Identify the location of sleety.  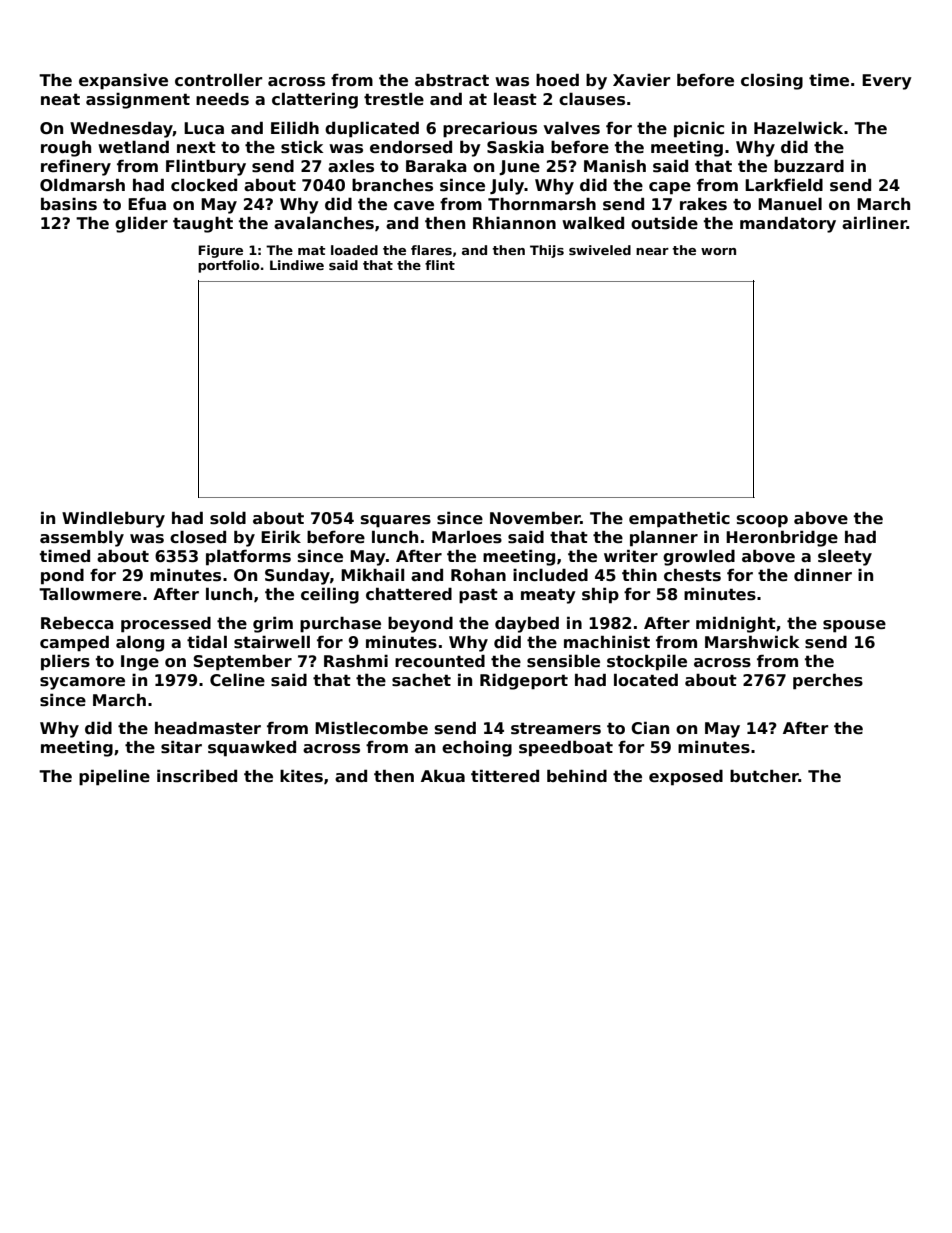
(845, 558).
